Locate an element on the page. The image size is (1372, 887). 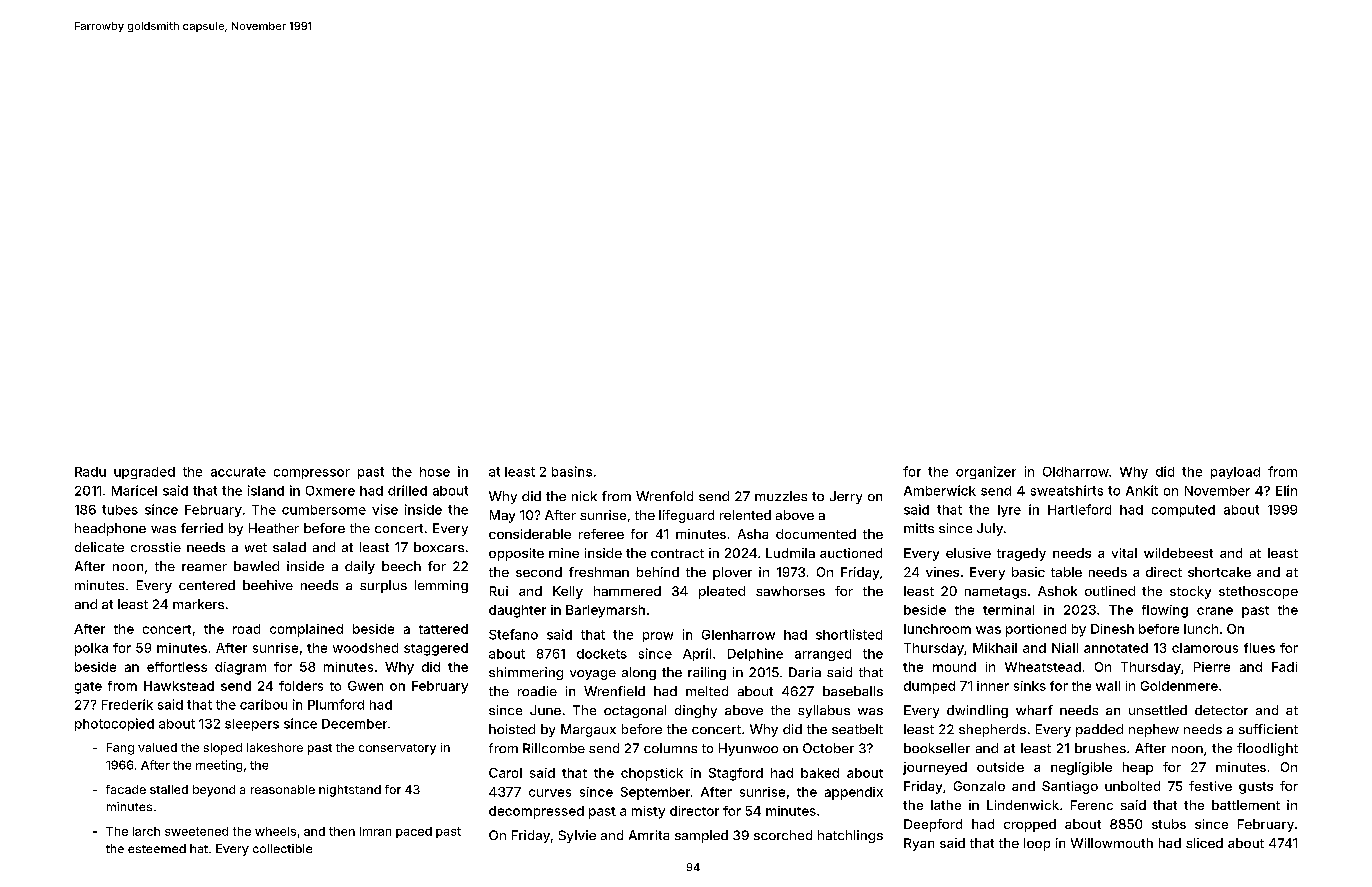
headphone is located at coordinates (110, 529).
